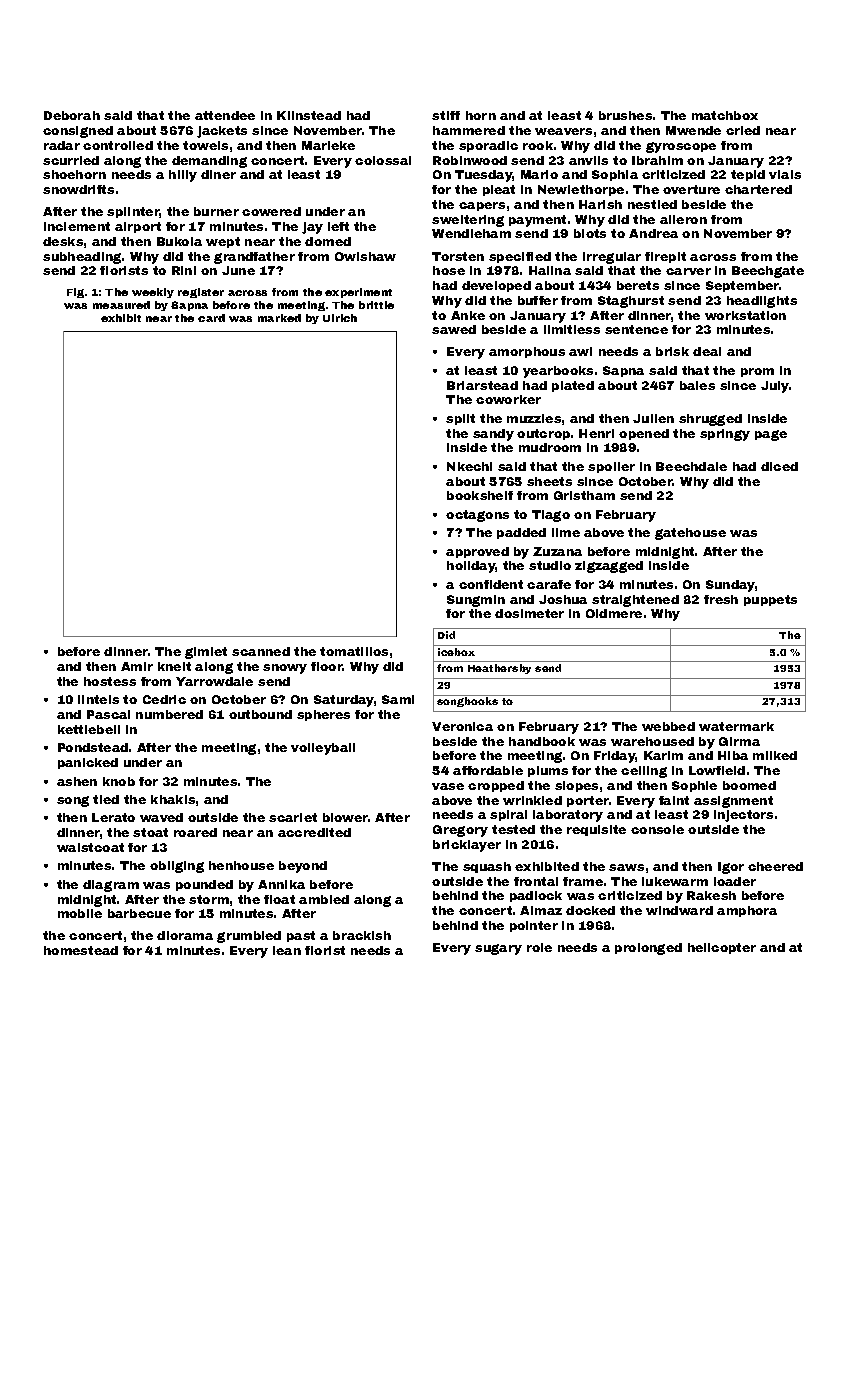  What do you see at coordinates (225, 115) in the document?
I see `attendee` at bounding box center [225, 115].
